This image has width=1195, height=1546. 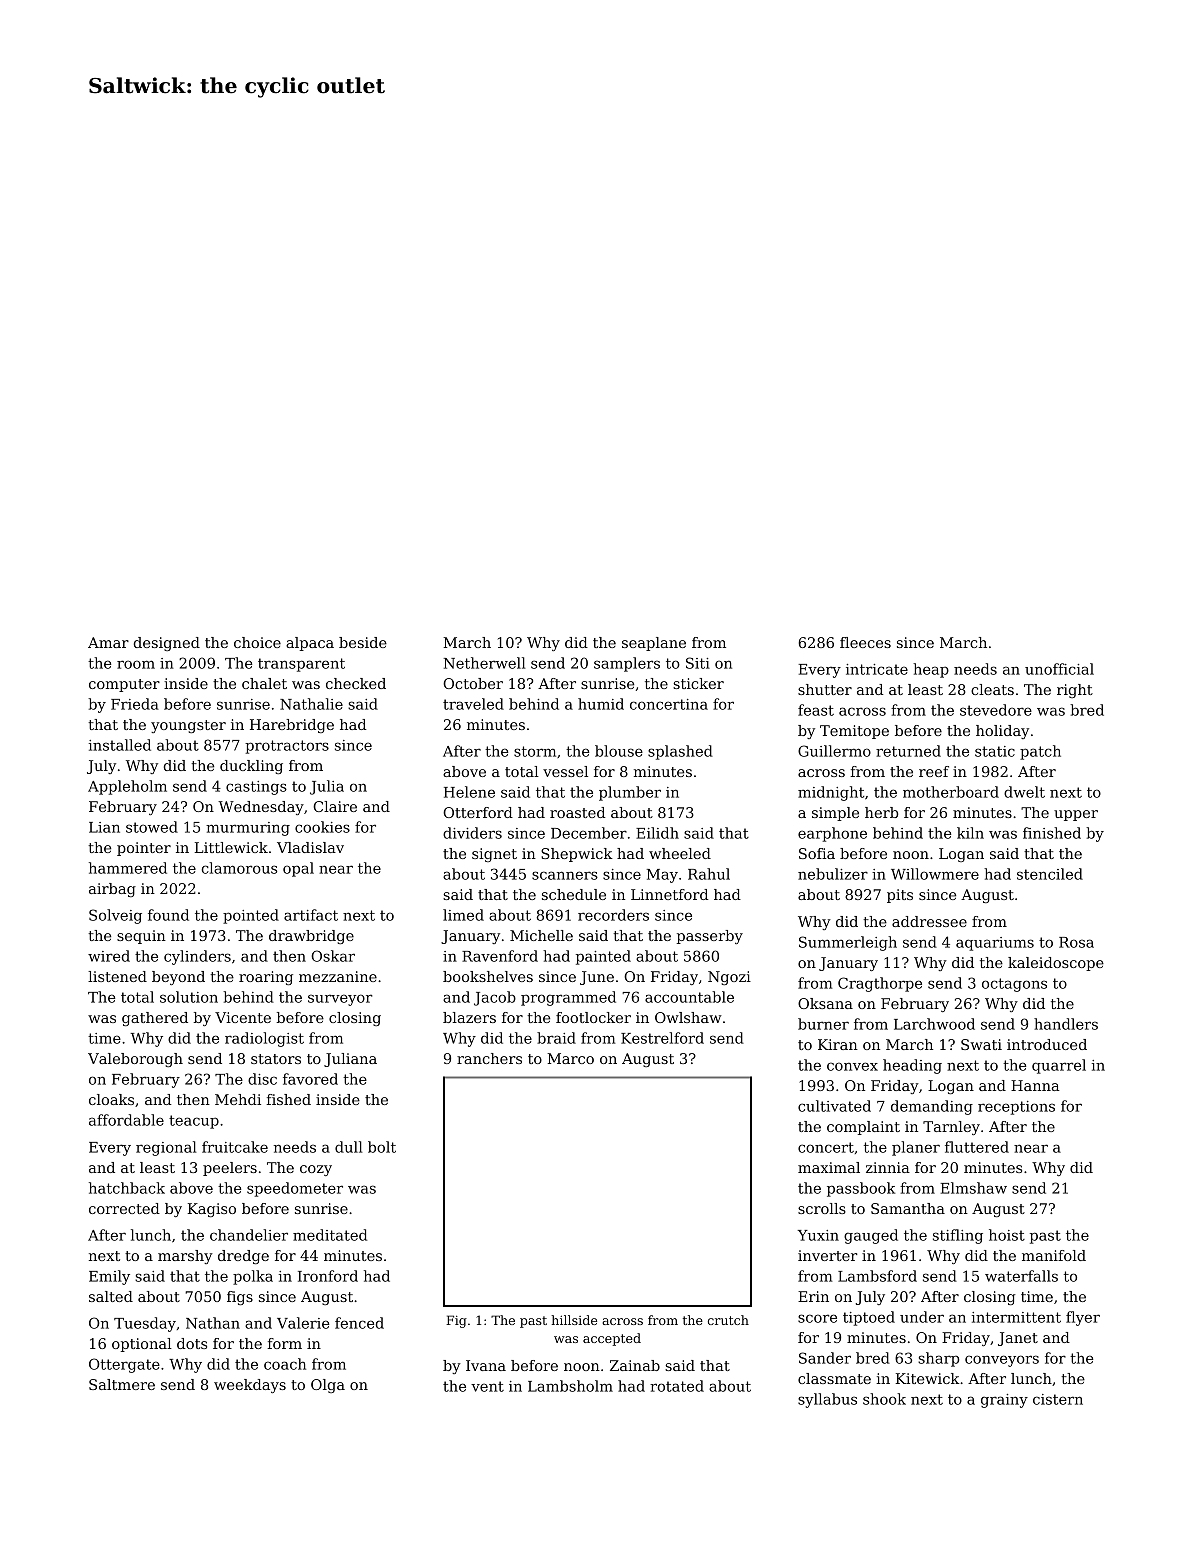 What do you see at coordinates (1002, 732) in the image?
I see `holiday` at bounding box center [1002, 732].
